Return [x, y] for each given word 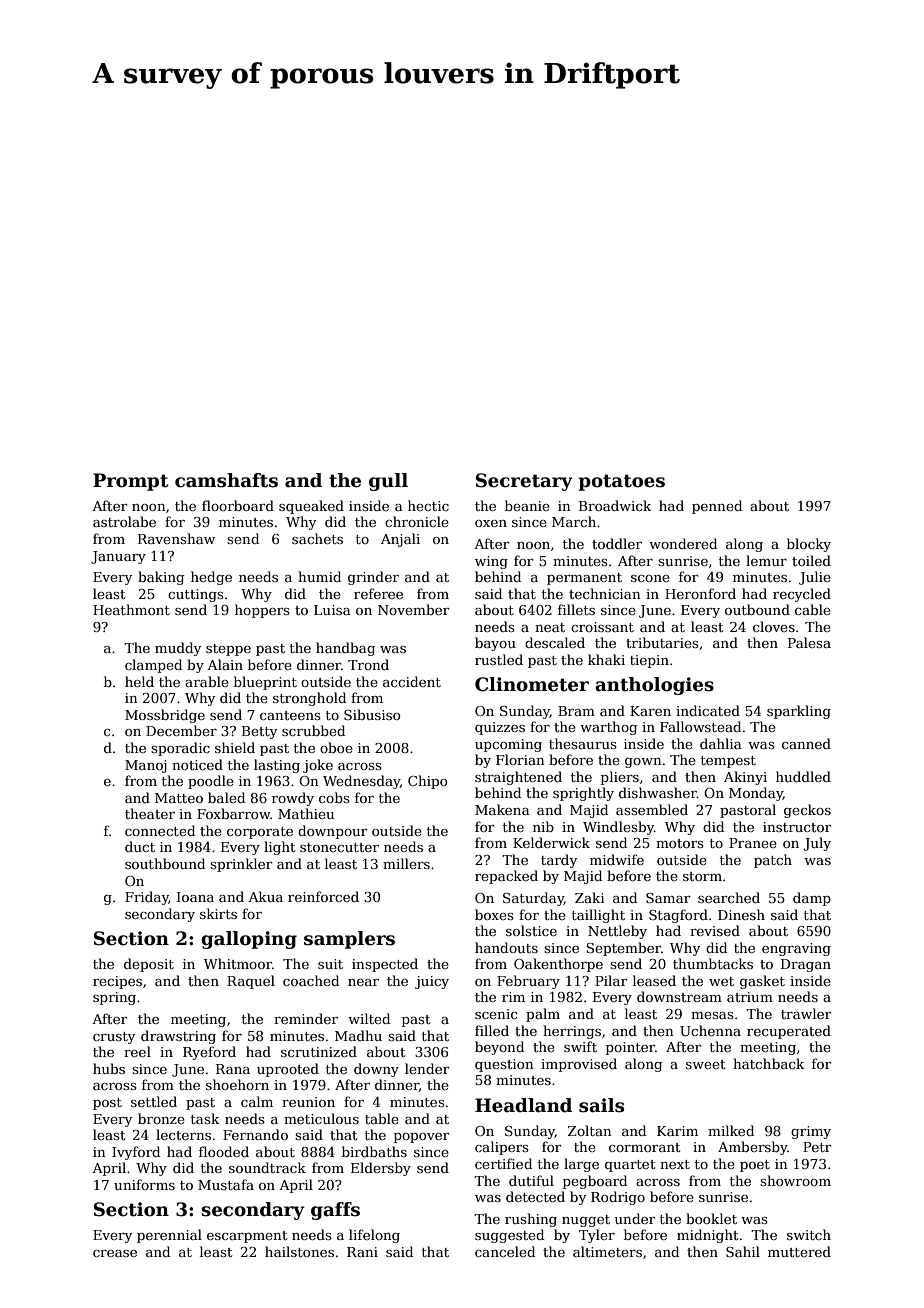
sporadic [180, 749]
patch [773, 861]
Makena [502, 809]
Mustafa [226, 1184]
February [528, 982]
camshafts [226, 480]
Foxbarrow [233, 813]
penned [717, 507]
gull [388, 482]
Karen [650, 711]
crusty [114, 1038]
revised [715, 930]
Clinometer [532, 684]
